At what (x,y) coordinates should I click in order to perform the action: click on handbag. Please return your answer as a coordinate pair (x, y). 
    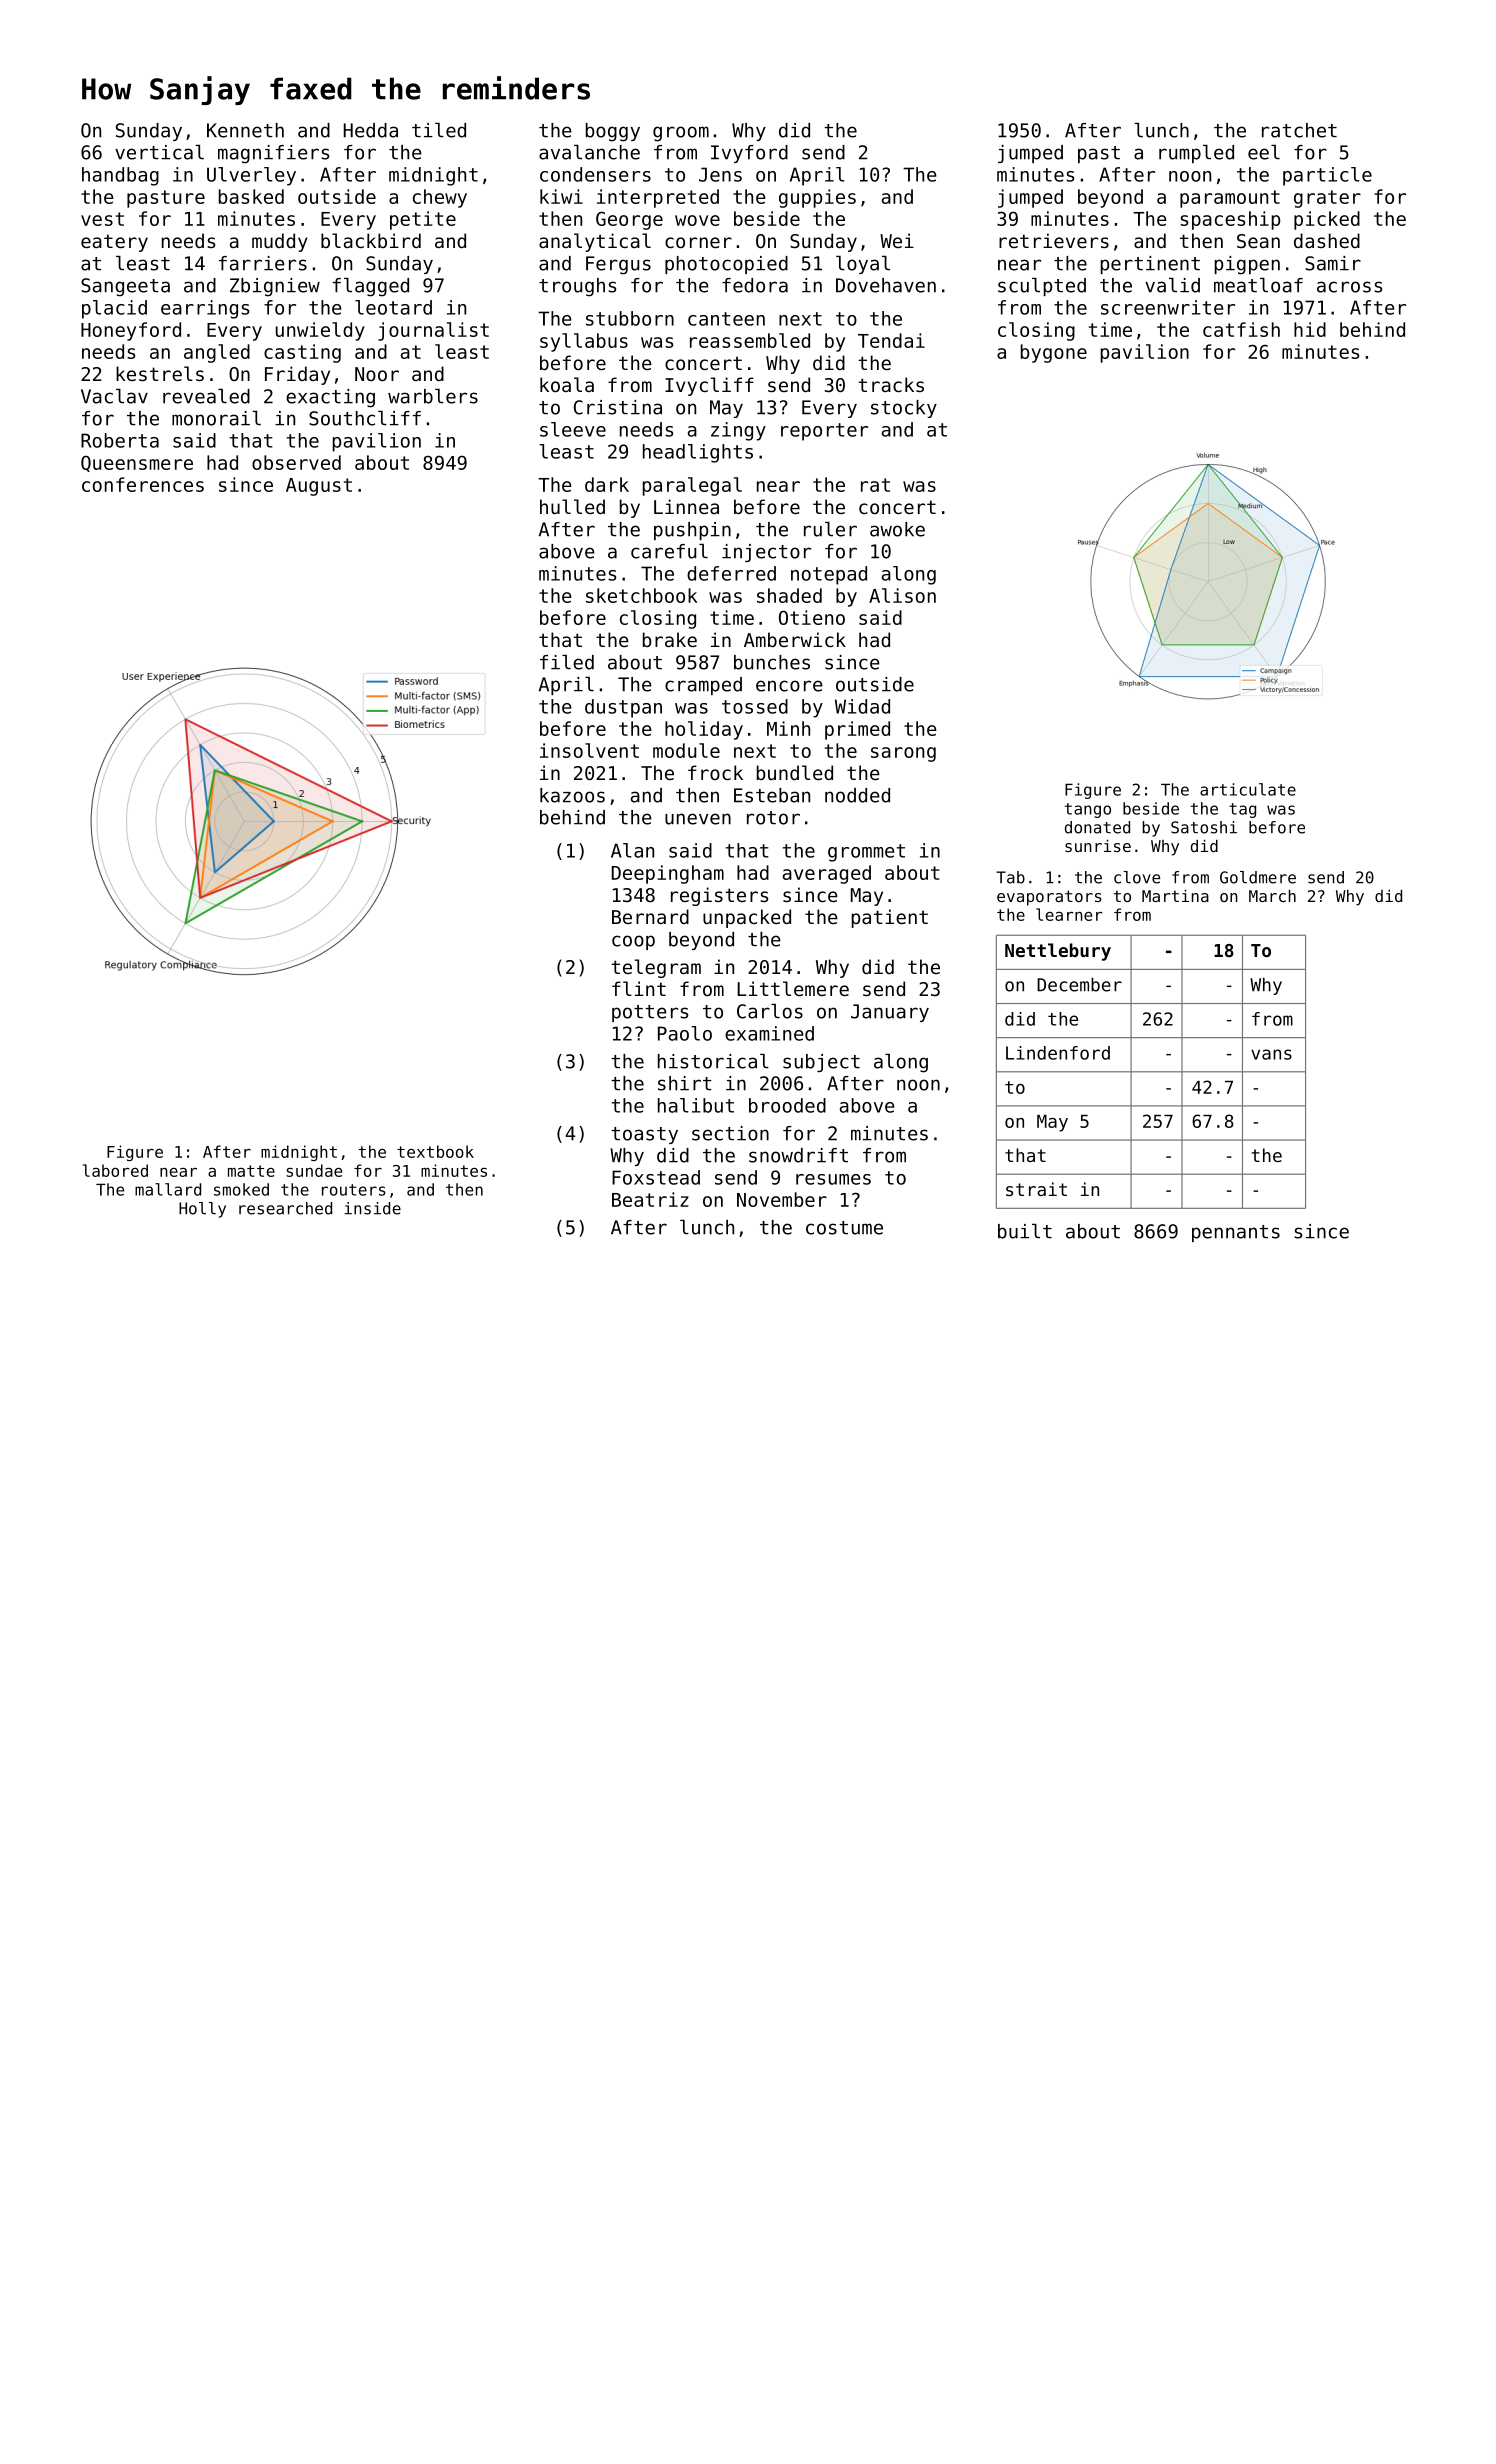
    Looking at the image, I should click on (120, 176).
